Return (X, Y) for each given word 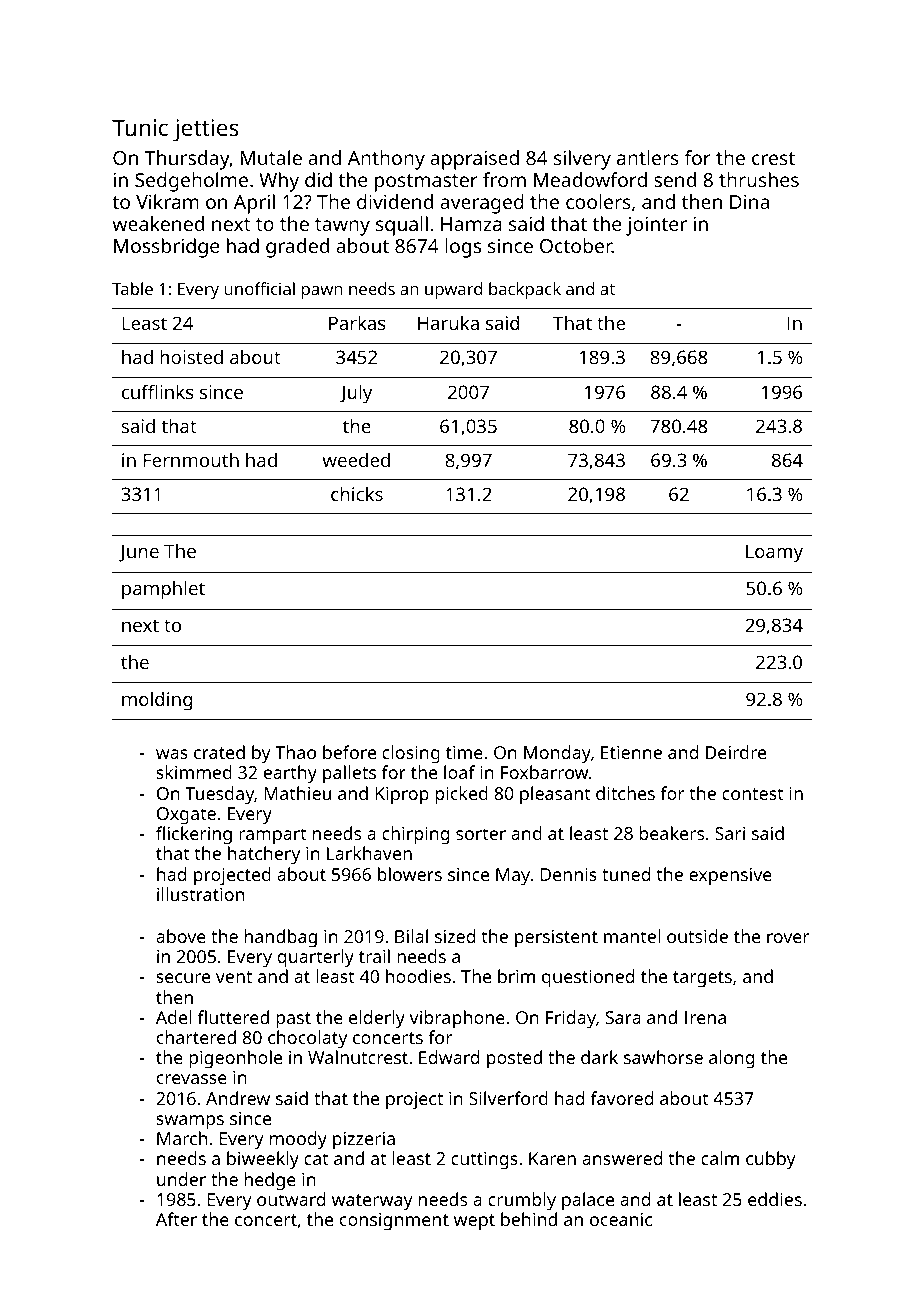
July (356, 394)
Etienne (631, 752)
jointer (656, 226)
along (731, 1059)
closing (411, 754)
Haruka (448, 323)
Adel (174, 1017)
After (176, 1219)
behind (529, 1219)
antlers (648, 157)
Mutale (271, 157)
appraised (474, 160)
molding (157, 701)
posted (514, 1059)
